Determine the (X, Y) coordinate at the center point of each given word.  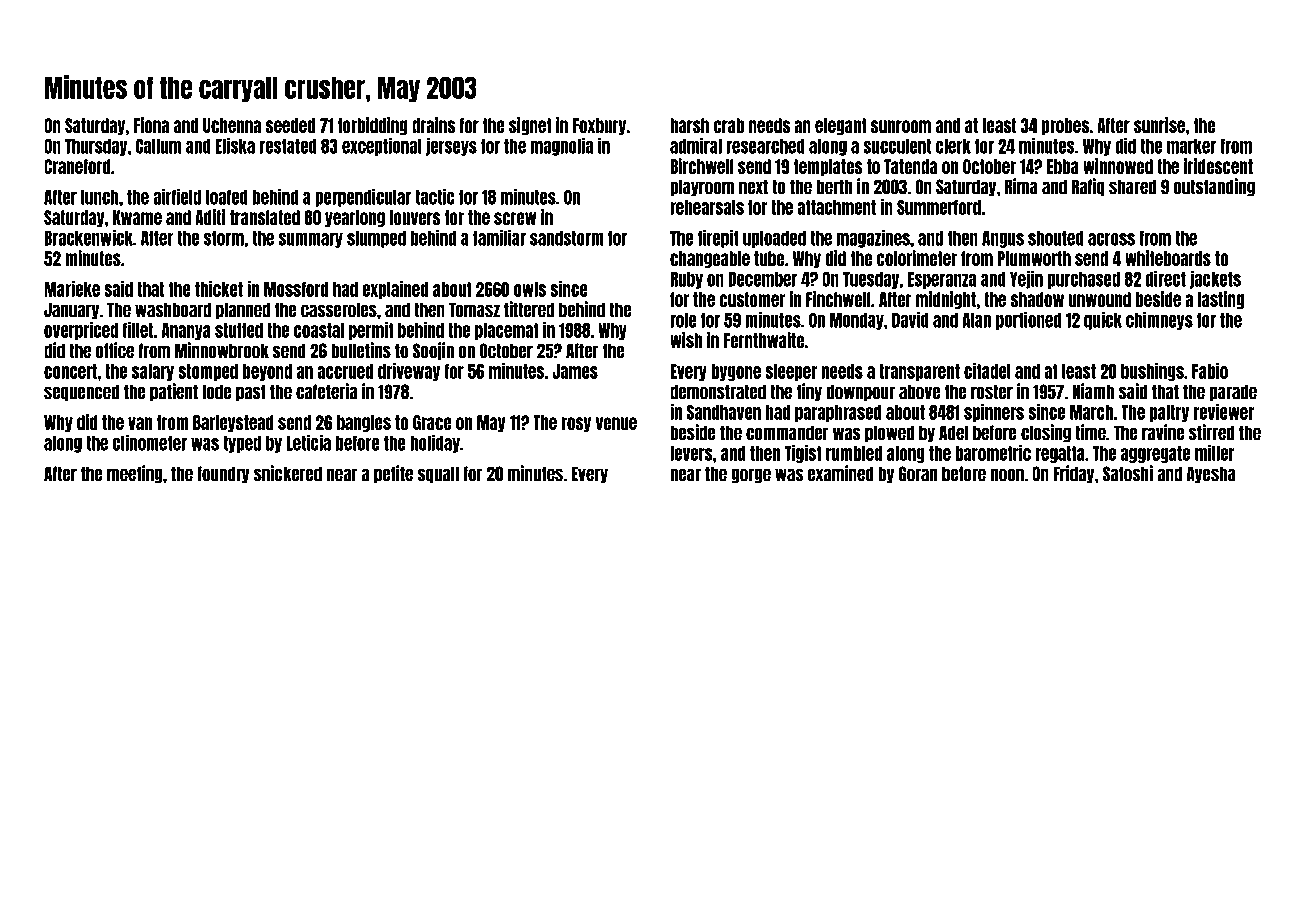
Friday (1073, 474)
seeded (290, 125)
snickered (288, 473)
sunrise (1159, 125)
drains (433, 125)
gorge (751, 476)
